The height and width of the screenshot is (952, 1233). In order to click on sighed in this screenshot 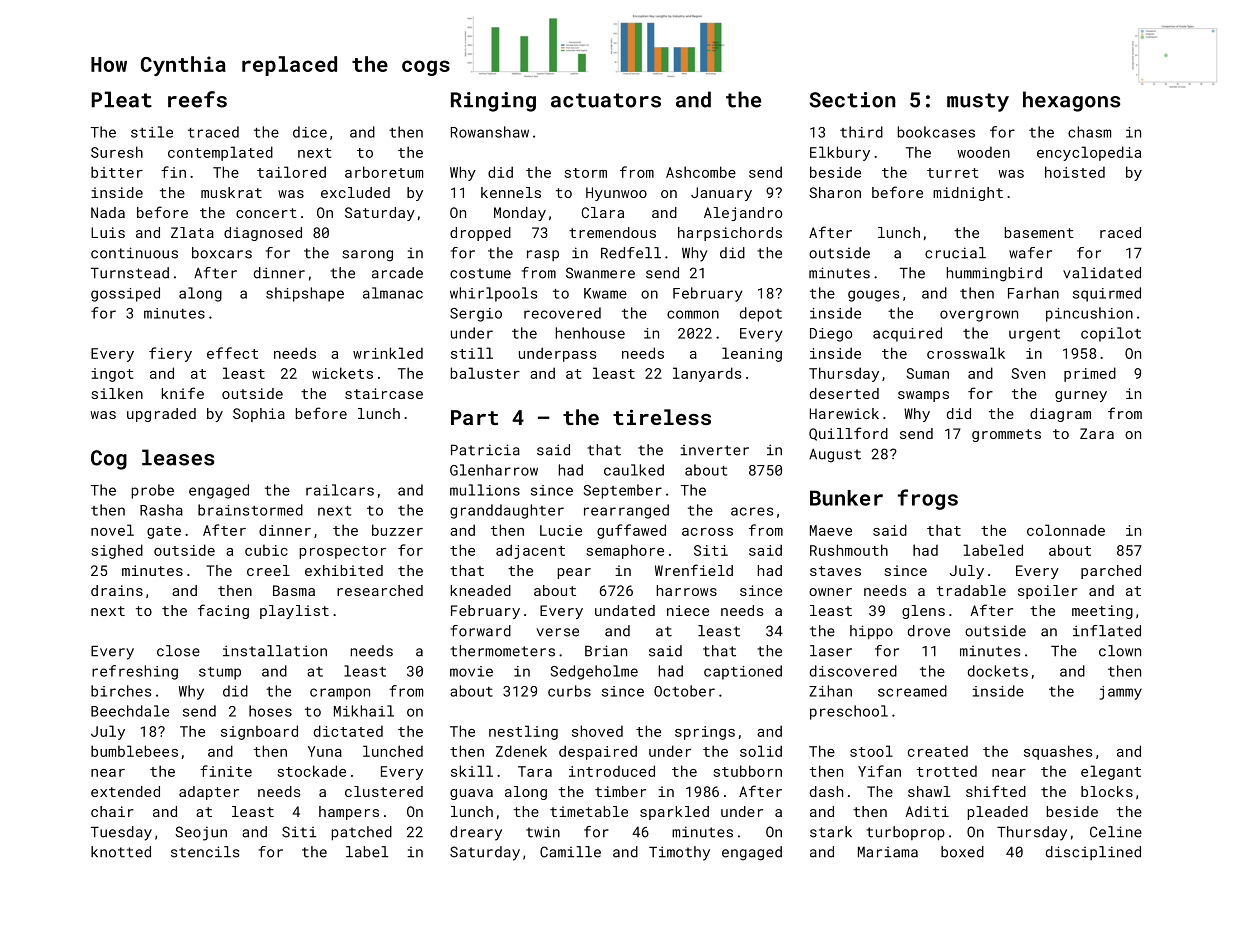, I will do `click(117, 551)`.
